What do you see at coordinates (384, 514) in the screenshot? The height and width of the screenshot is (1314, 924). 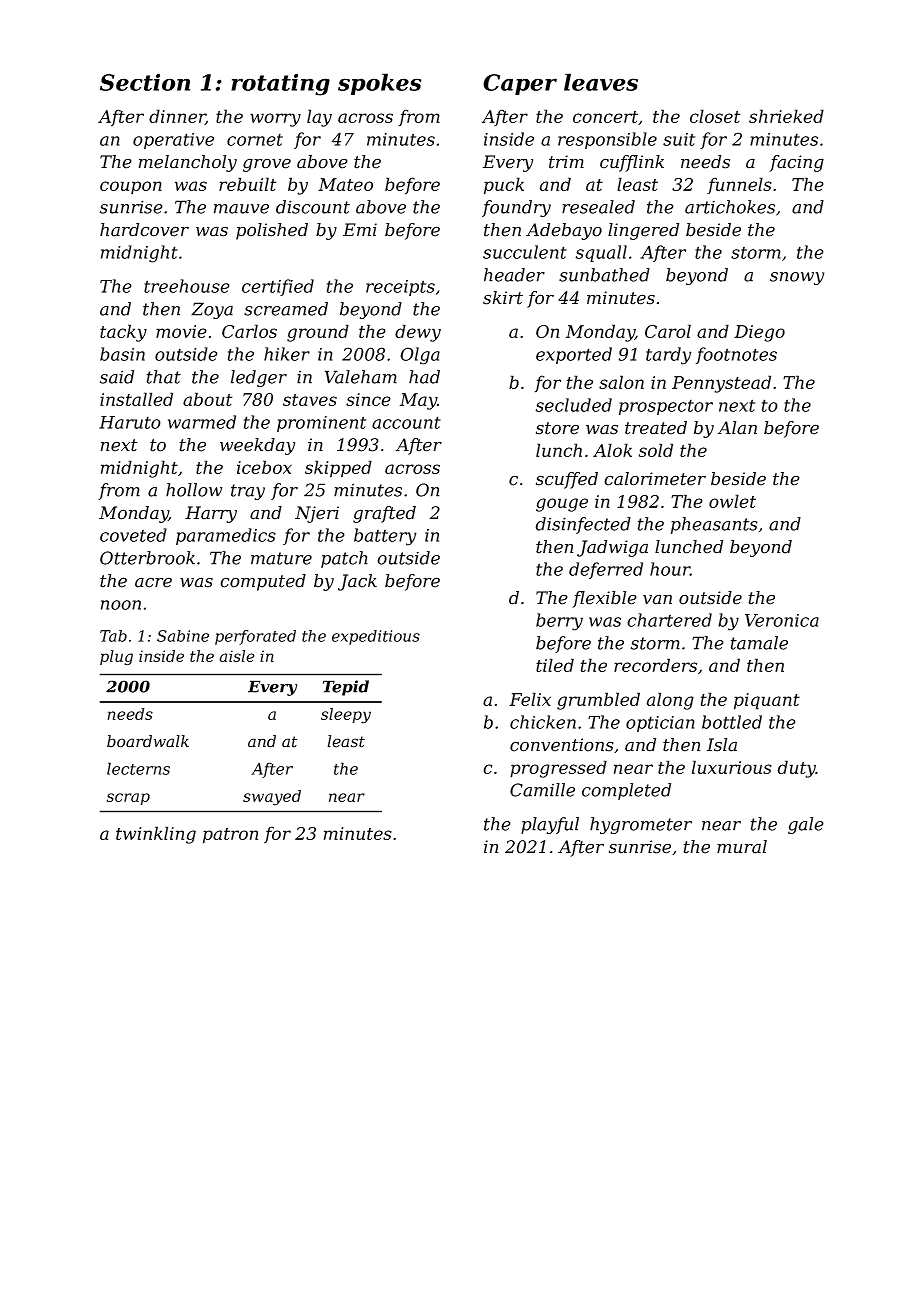 I see `grafted` at bounding box center [384, 514].
